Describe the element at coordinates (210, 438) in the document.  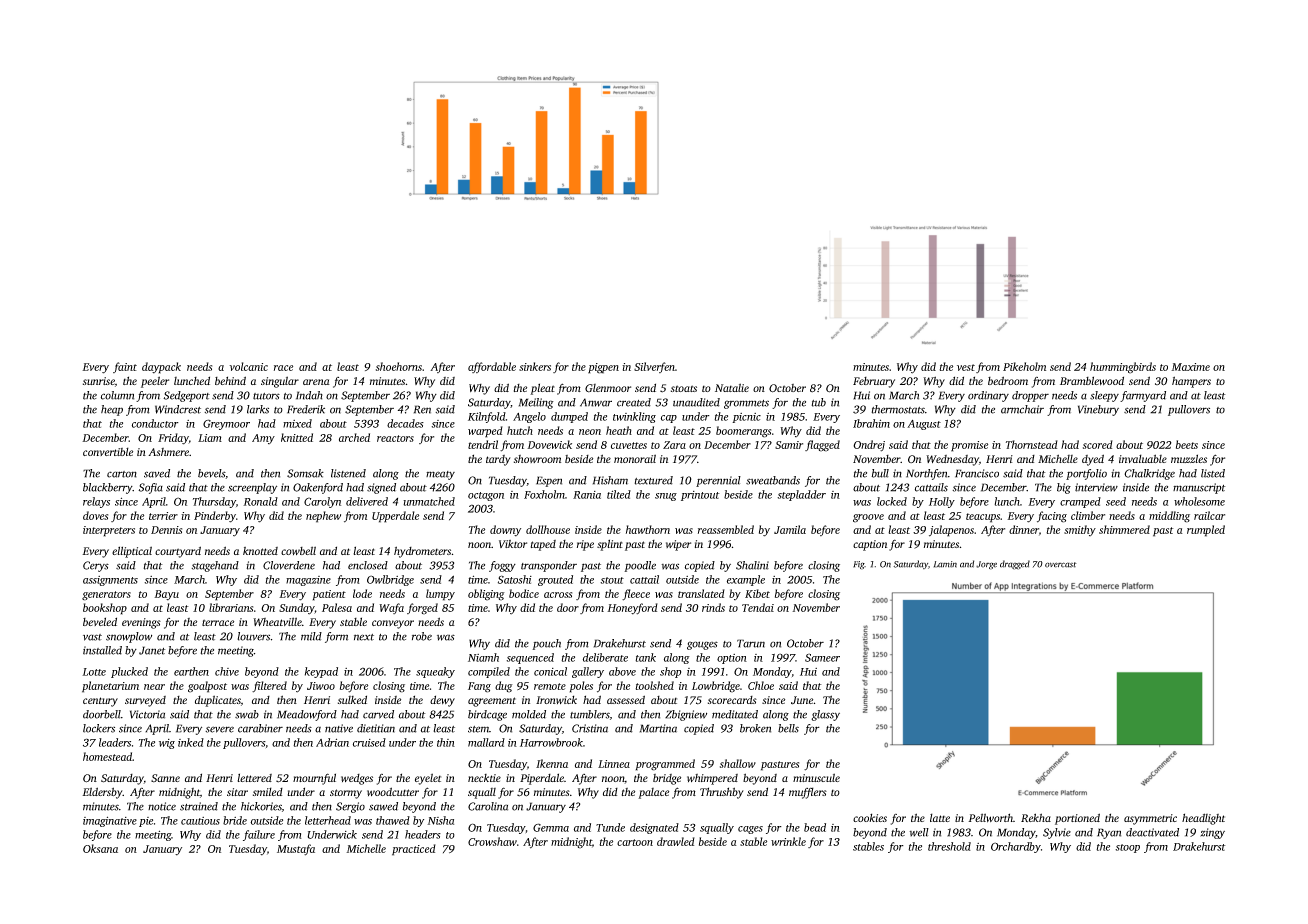
I see `Liam` at that location.
